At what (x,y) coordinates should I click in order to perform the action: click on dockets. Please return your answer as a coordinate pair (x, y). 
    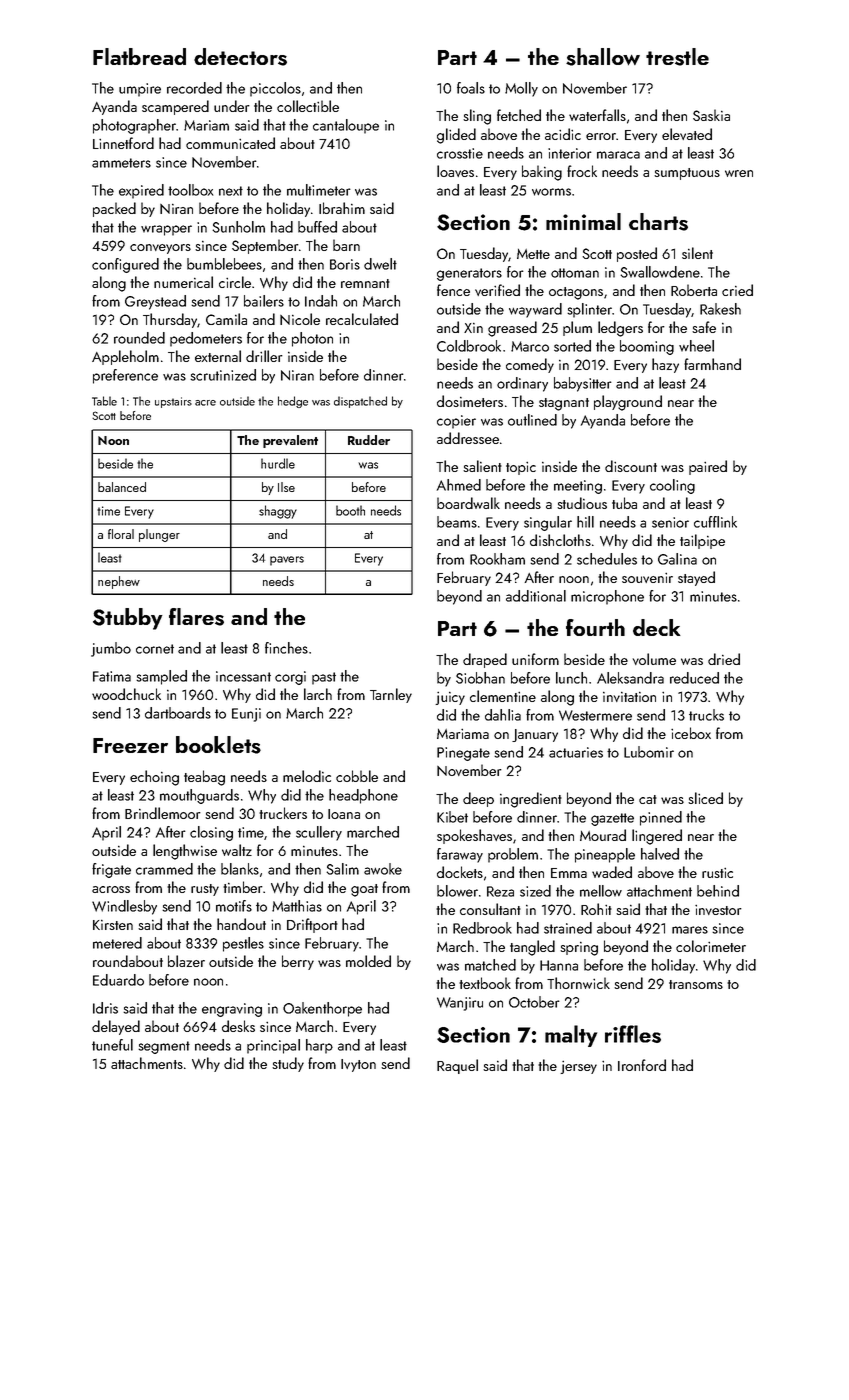
    Looking at the image, I should click on (460, 872).
